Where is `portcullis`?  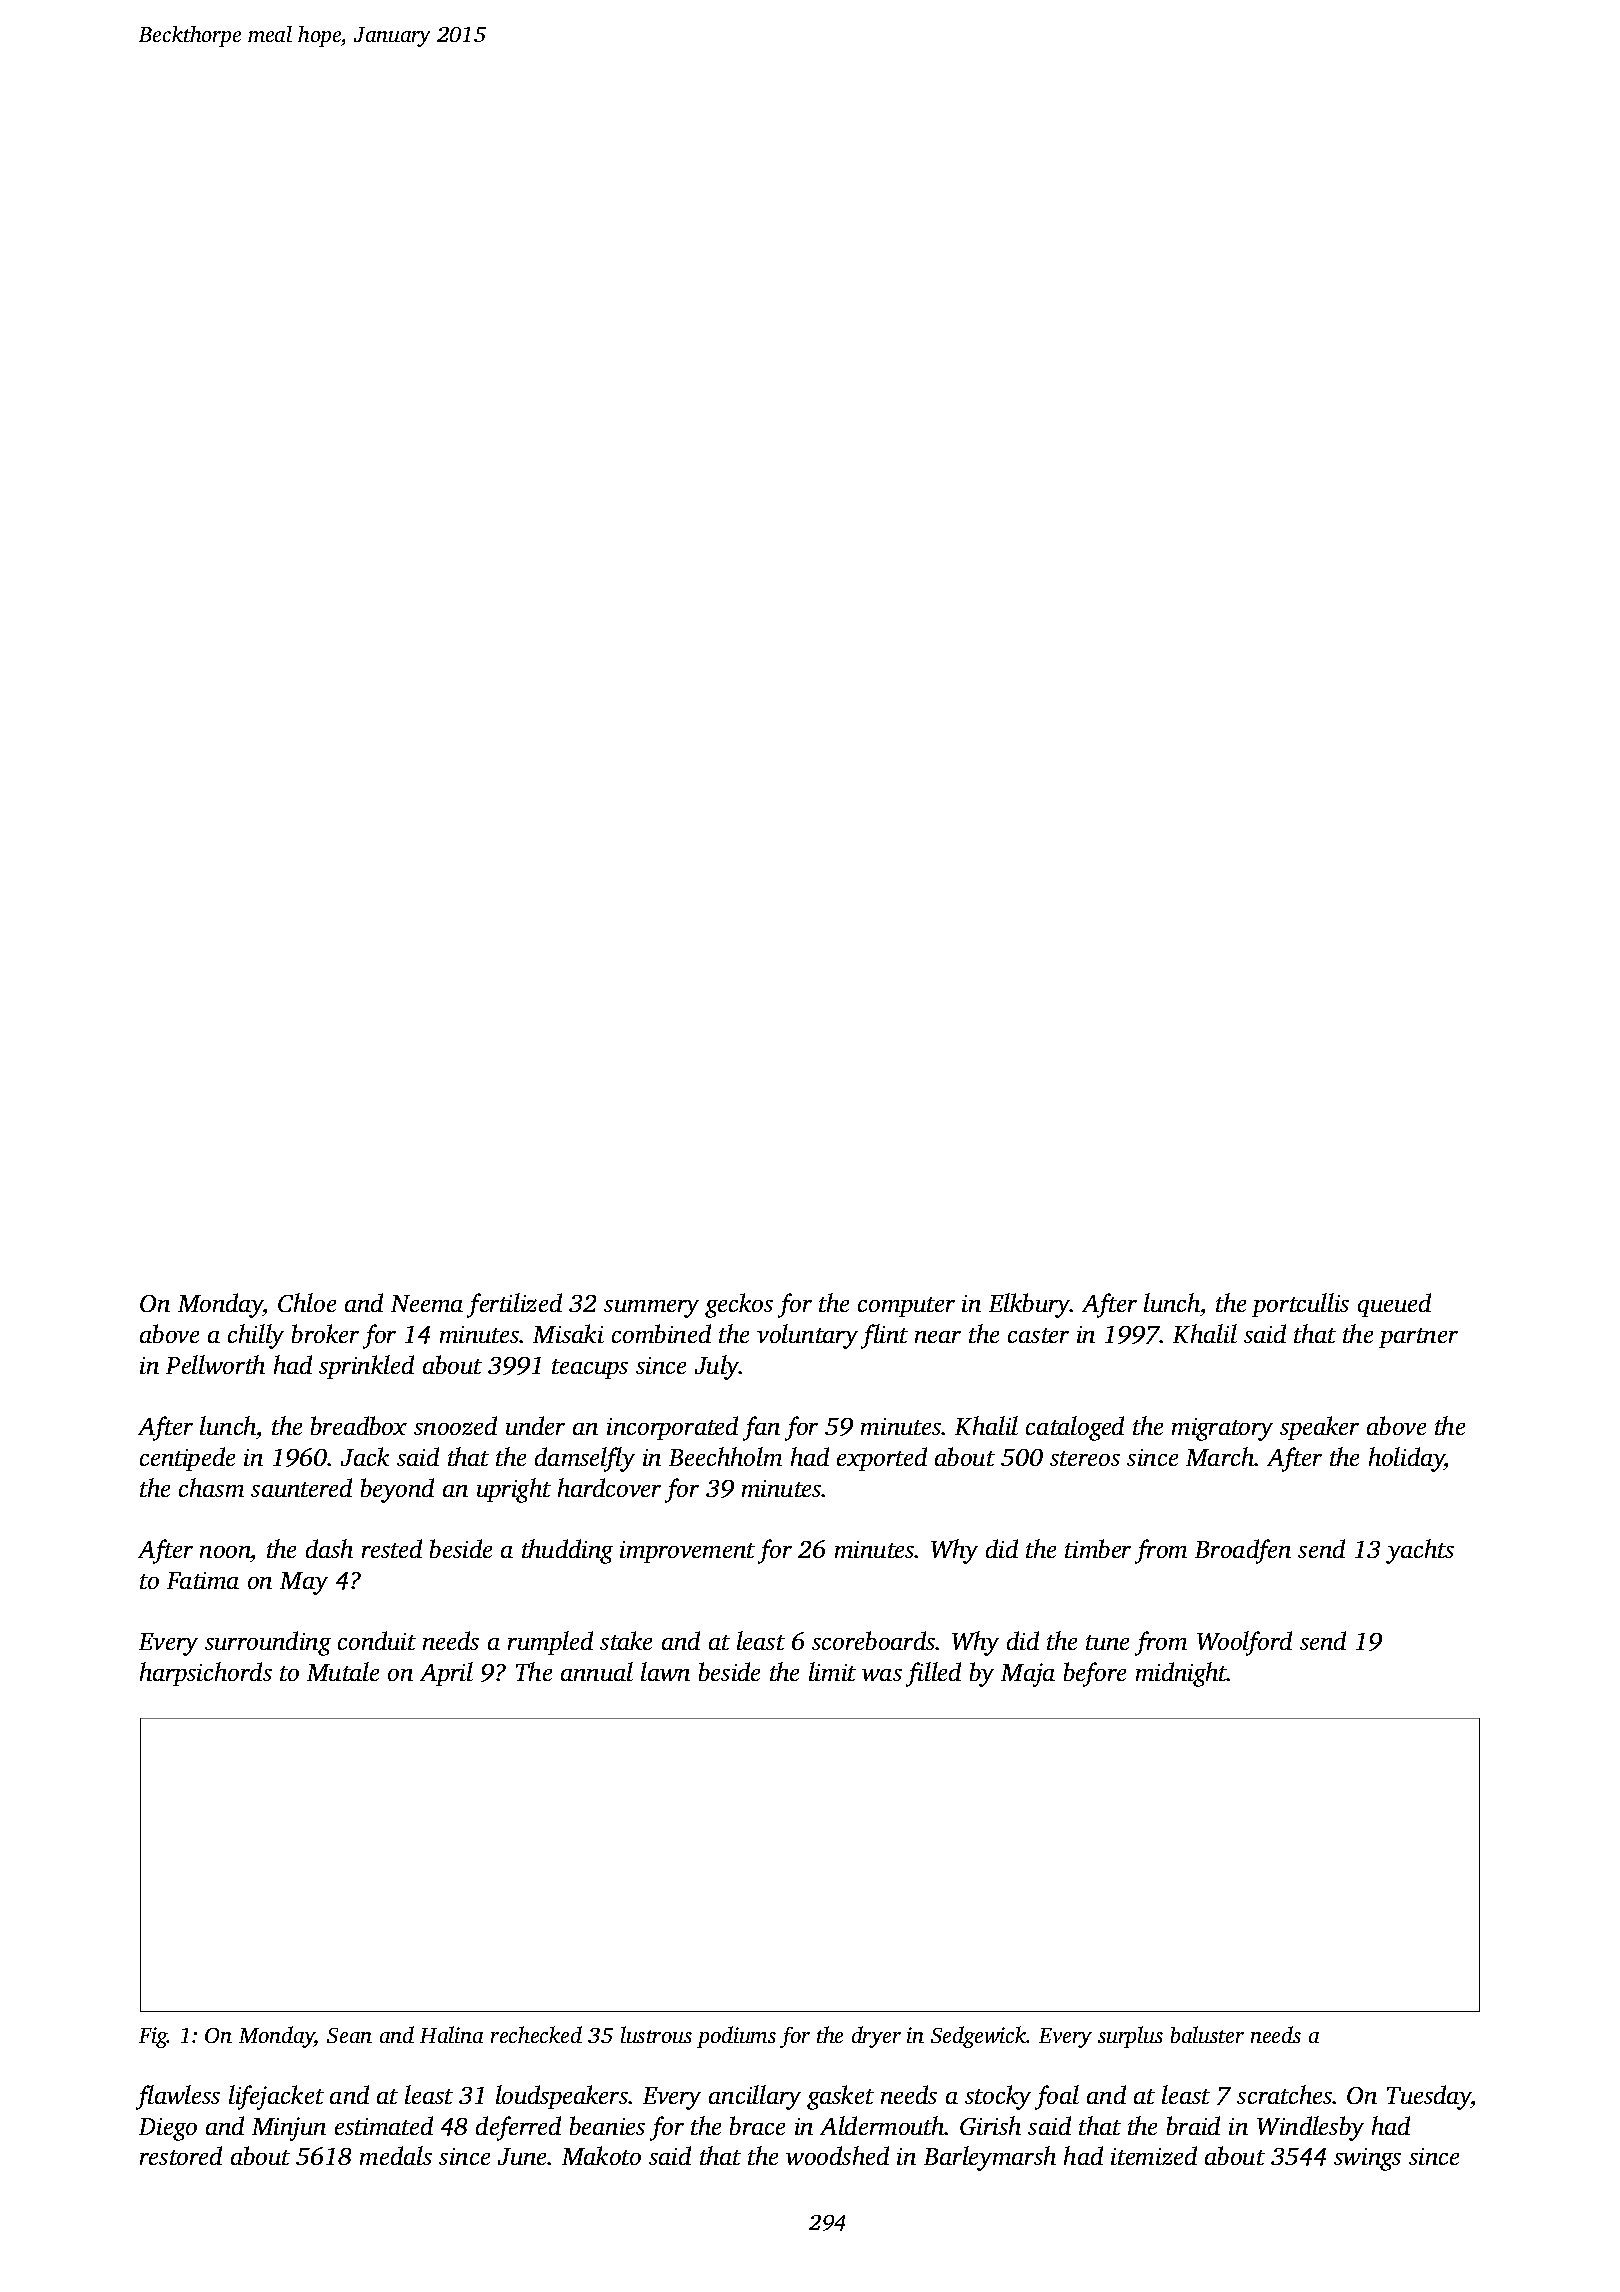 portcullis is located at coordinates (1300, 1305).
